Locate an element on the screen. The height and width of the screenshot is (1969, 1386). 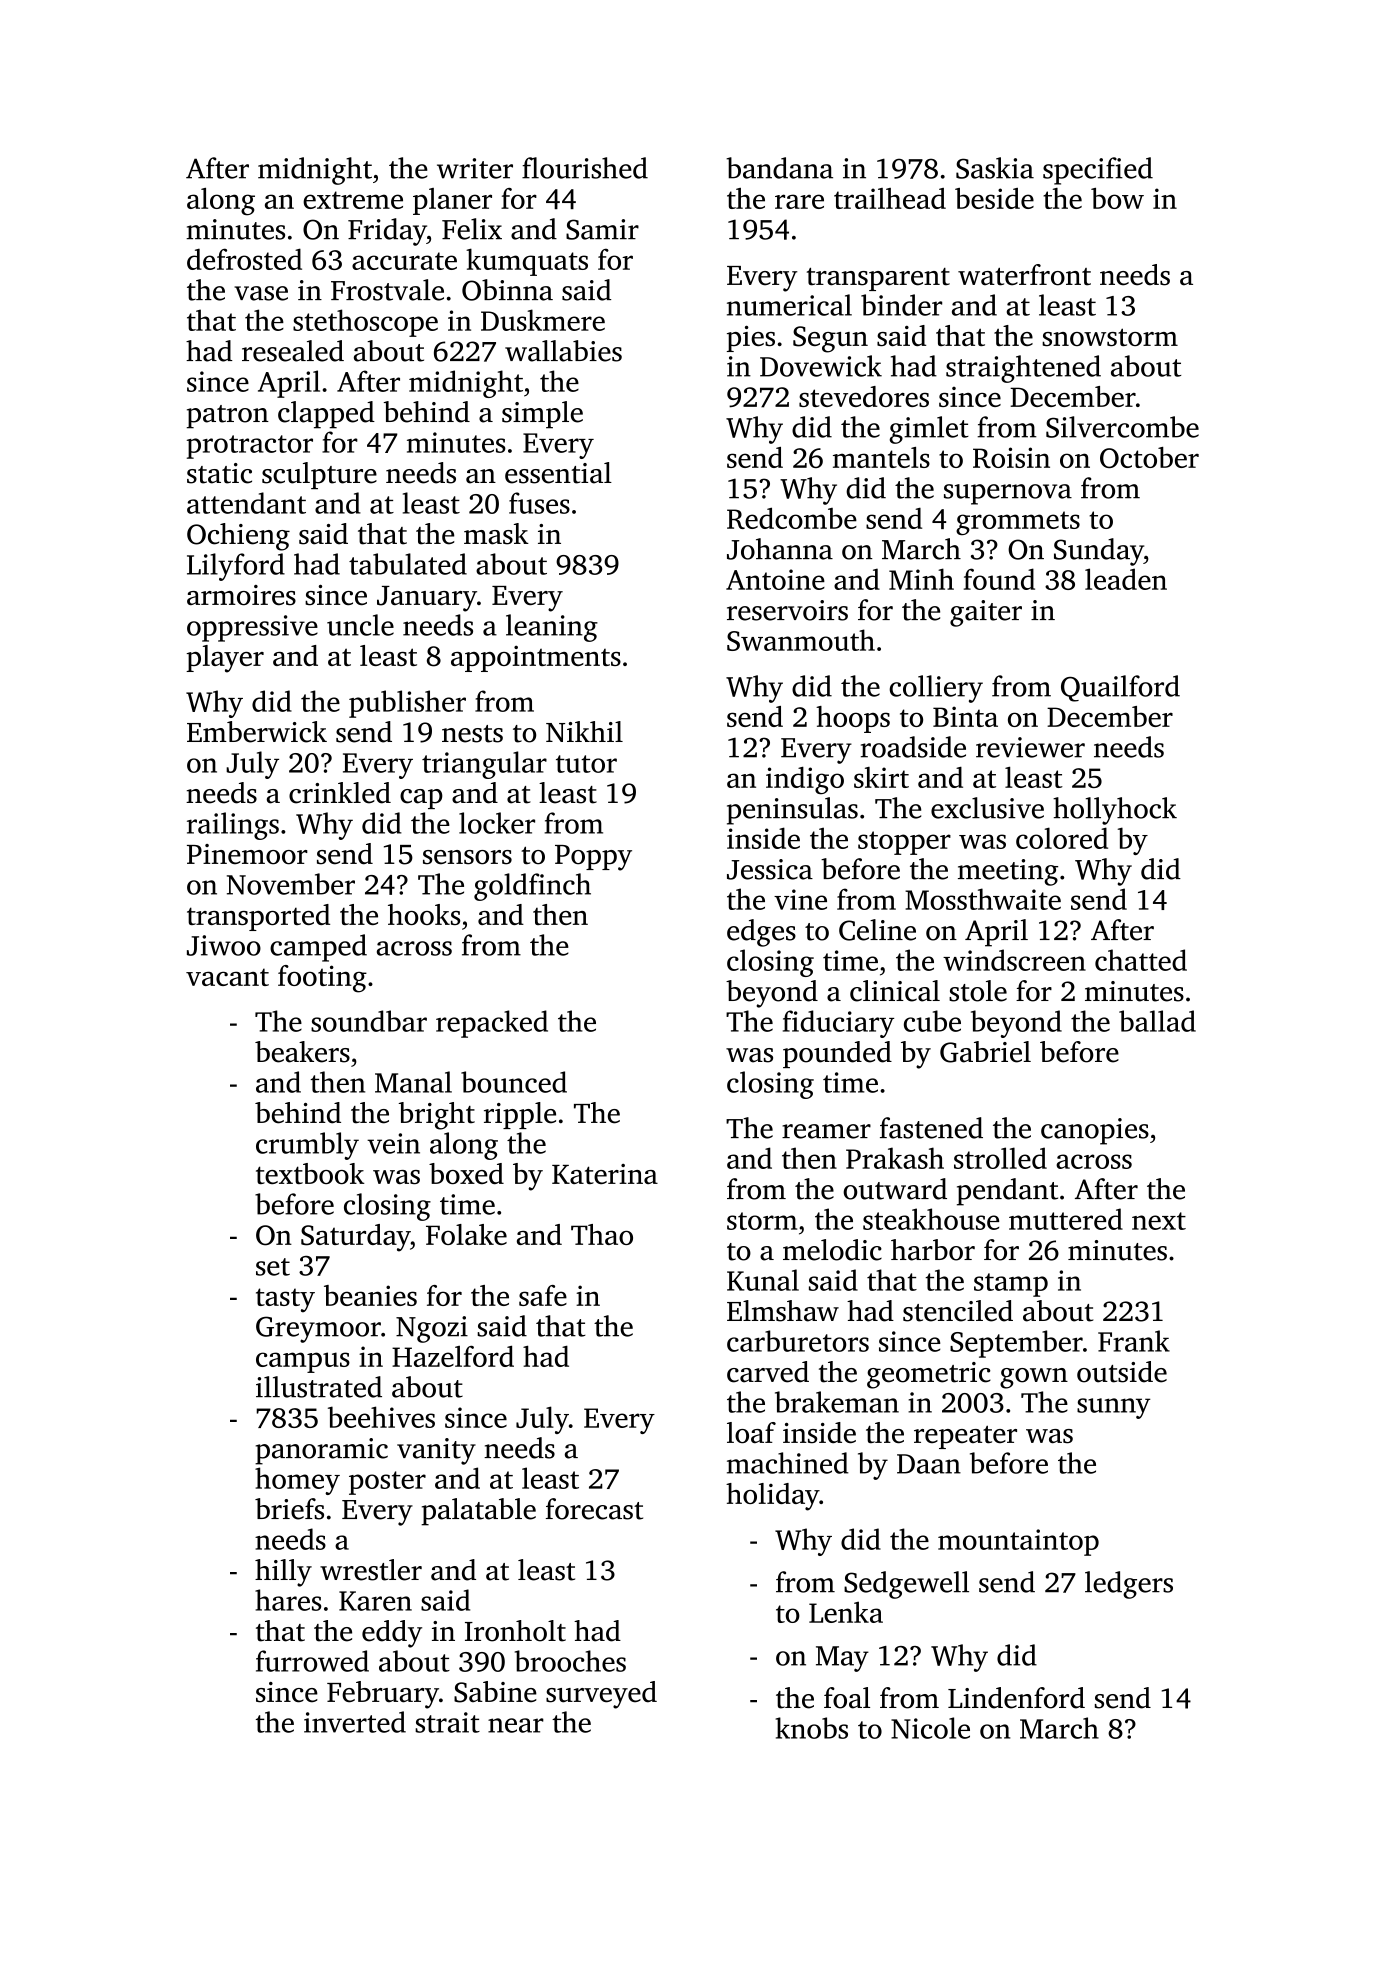
Redcombe is located at coordinates (792, 518).
